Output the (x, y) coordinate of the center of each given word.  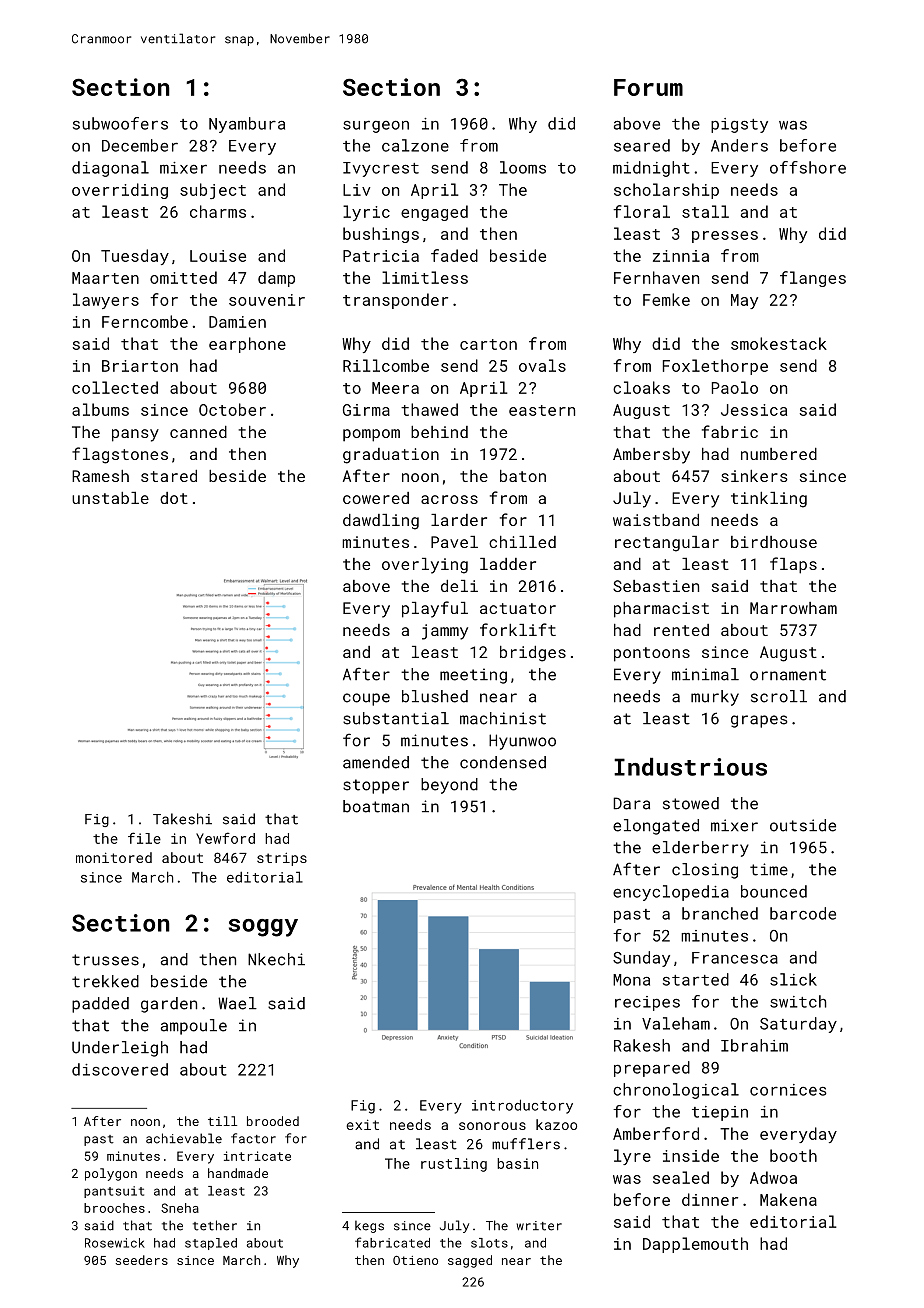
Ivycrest (381, 169)
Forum (648, 87)
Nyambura (247, 125)
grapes (759, 721)
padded (100, 1005)
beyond (449, 786)
